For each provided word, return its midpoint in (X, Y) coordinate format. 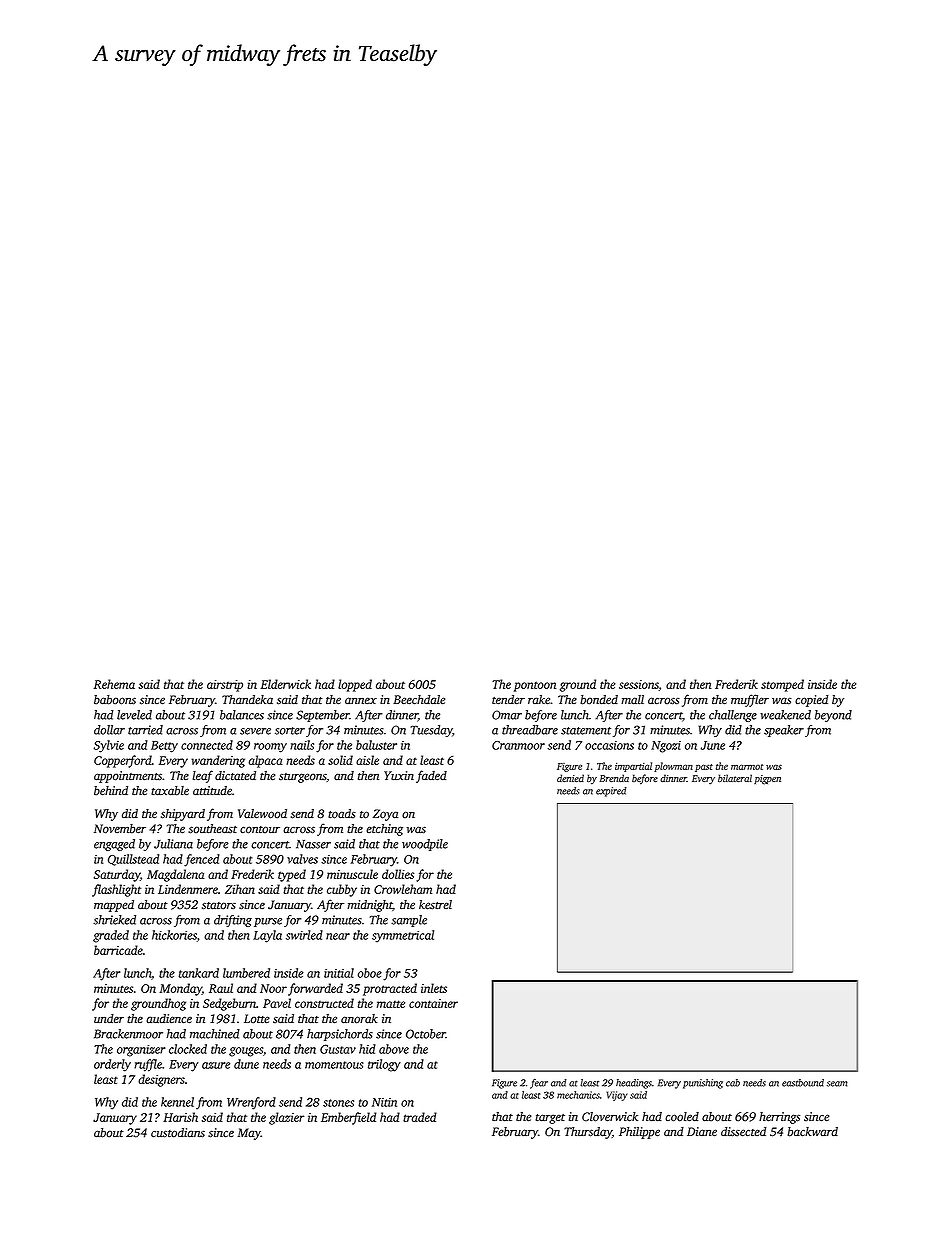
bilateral (735, 778)
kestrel (435, 905)
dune (246, 1064)
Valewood (262, 814)
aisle (367, 760)
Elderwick (285, 684)
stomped (782, 685)
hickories (174, 935)
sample (409, 921)
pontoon (535, 686)
